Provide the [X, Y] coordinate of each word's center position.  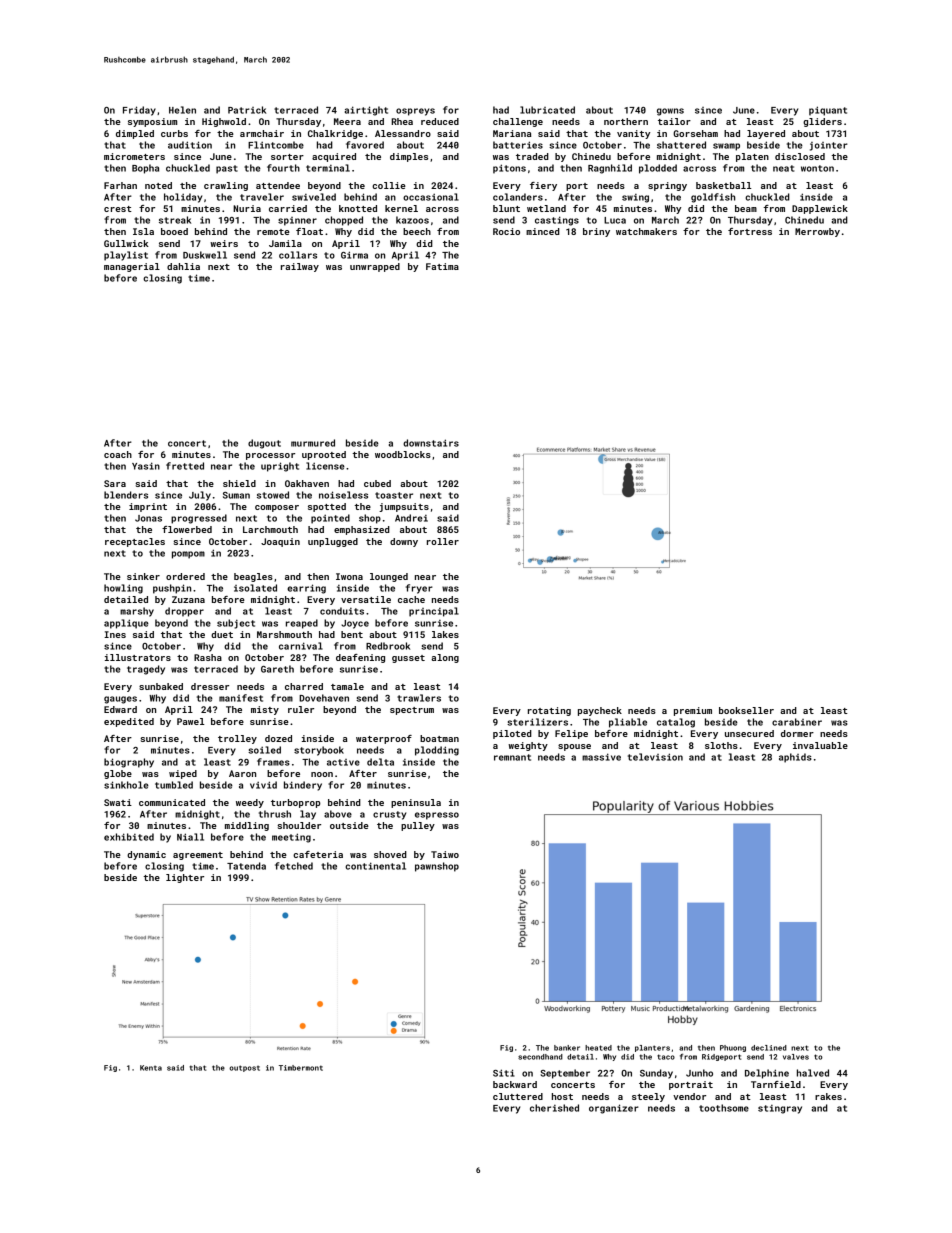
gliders [822, 122]
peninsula [416, 803]
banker [567, 1048]
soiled [264, 750]
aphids [795, 758]
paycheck [600, 711]
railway [300, 267]
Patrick [247, 110]
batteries [518, 145]
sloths [721, 745]
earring [306, 589]
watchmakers [646, 231]
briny [596, 232]
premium [693, 711]
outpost [244, 1068]
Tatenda [246, 866]
